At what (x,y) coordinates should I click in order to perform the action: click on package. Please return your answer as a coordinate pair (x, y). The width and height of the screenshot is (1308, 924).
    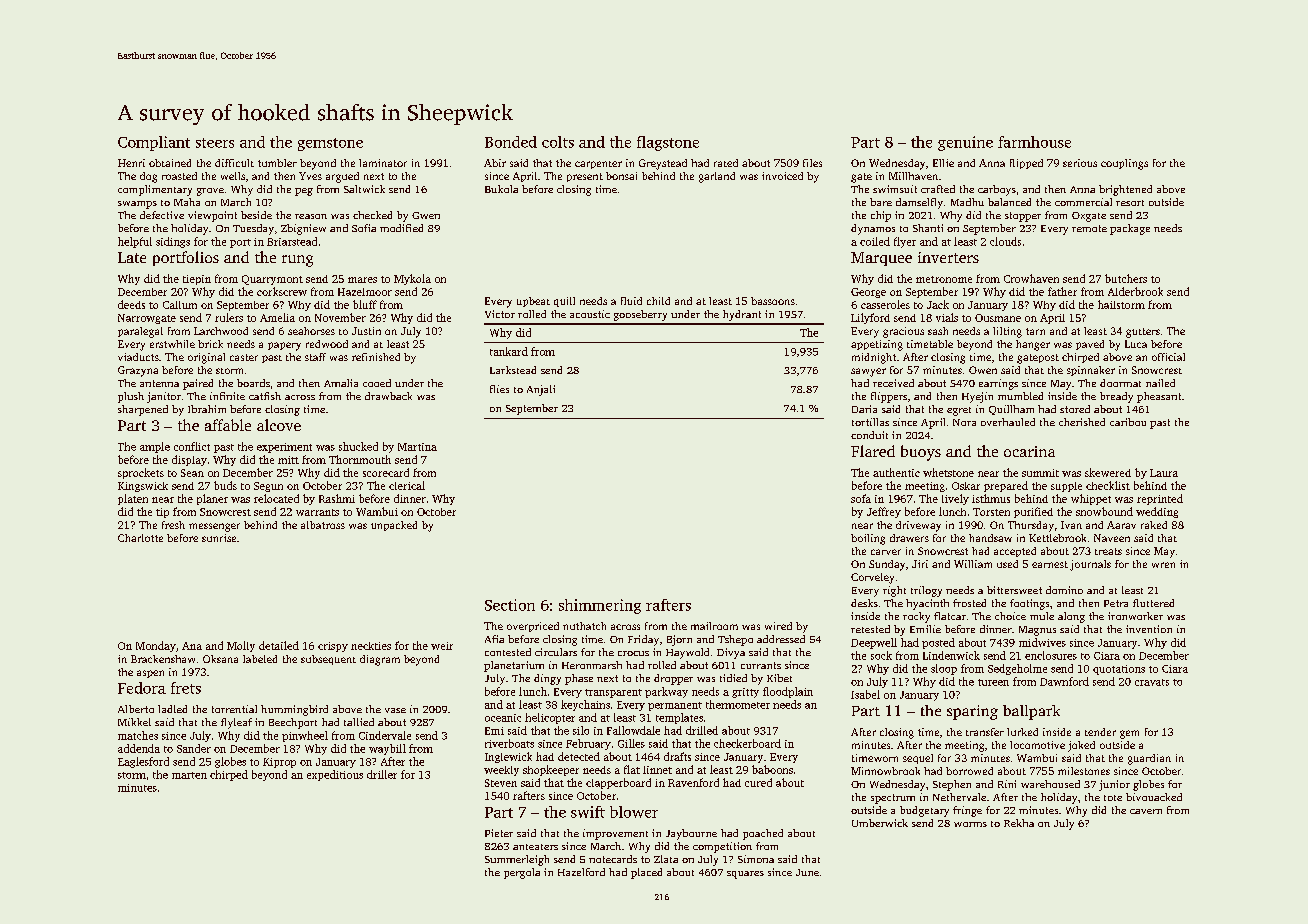
    Looking at the image, I should click on (1130, 229).
